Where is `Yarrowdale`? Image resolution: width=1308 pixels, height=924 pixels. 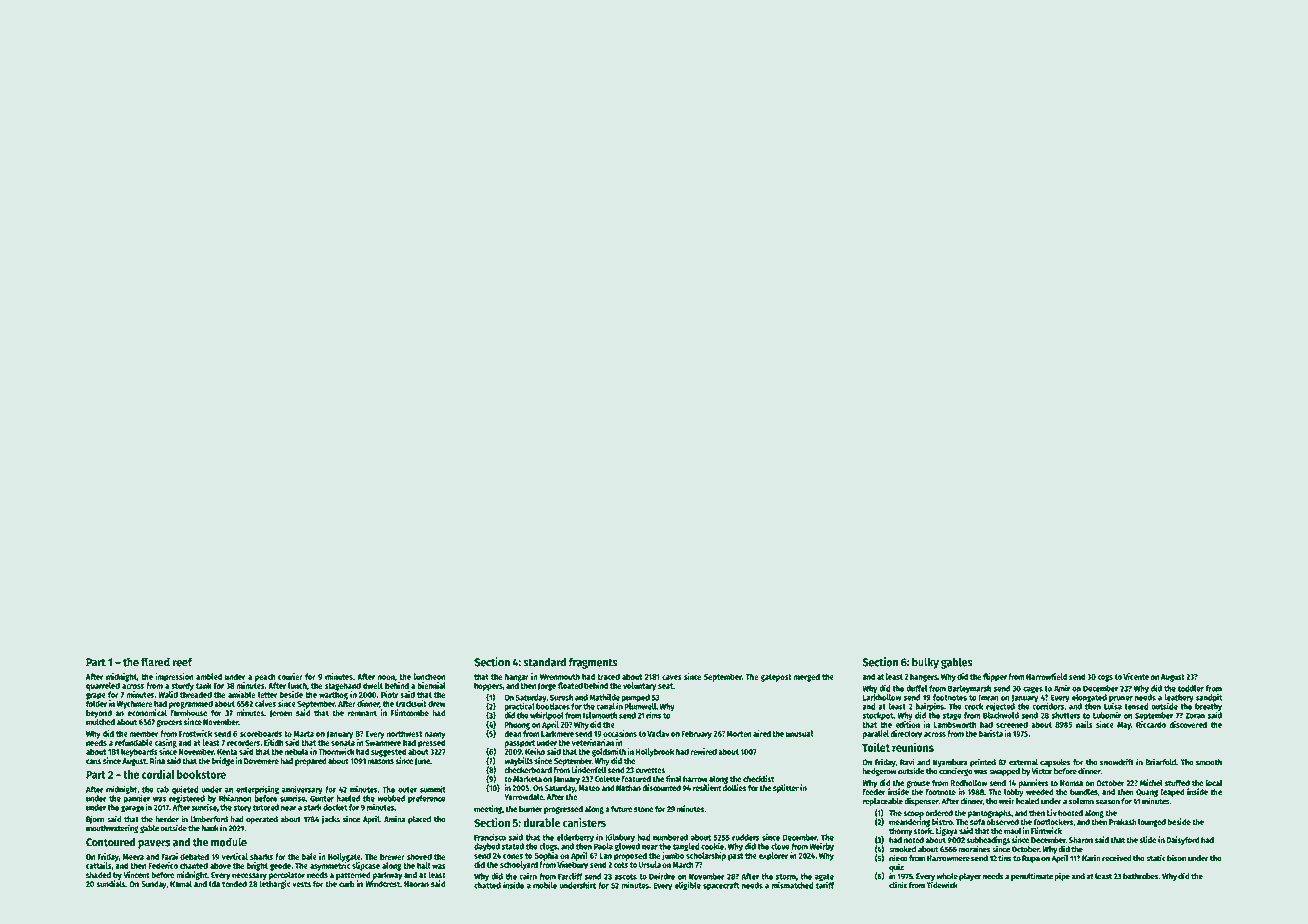
Yarrowdale is located at coordinates (523, 797).
